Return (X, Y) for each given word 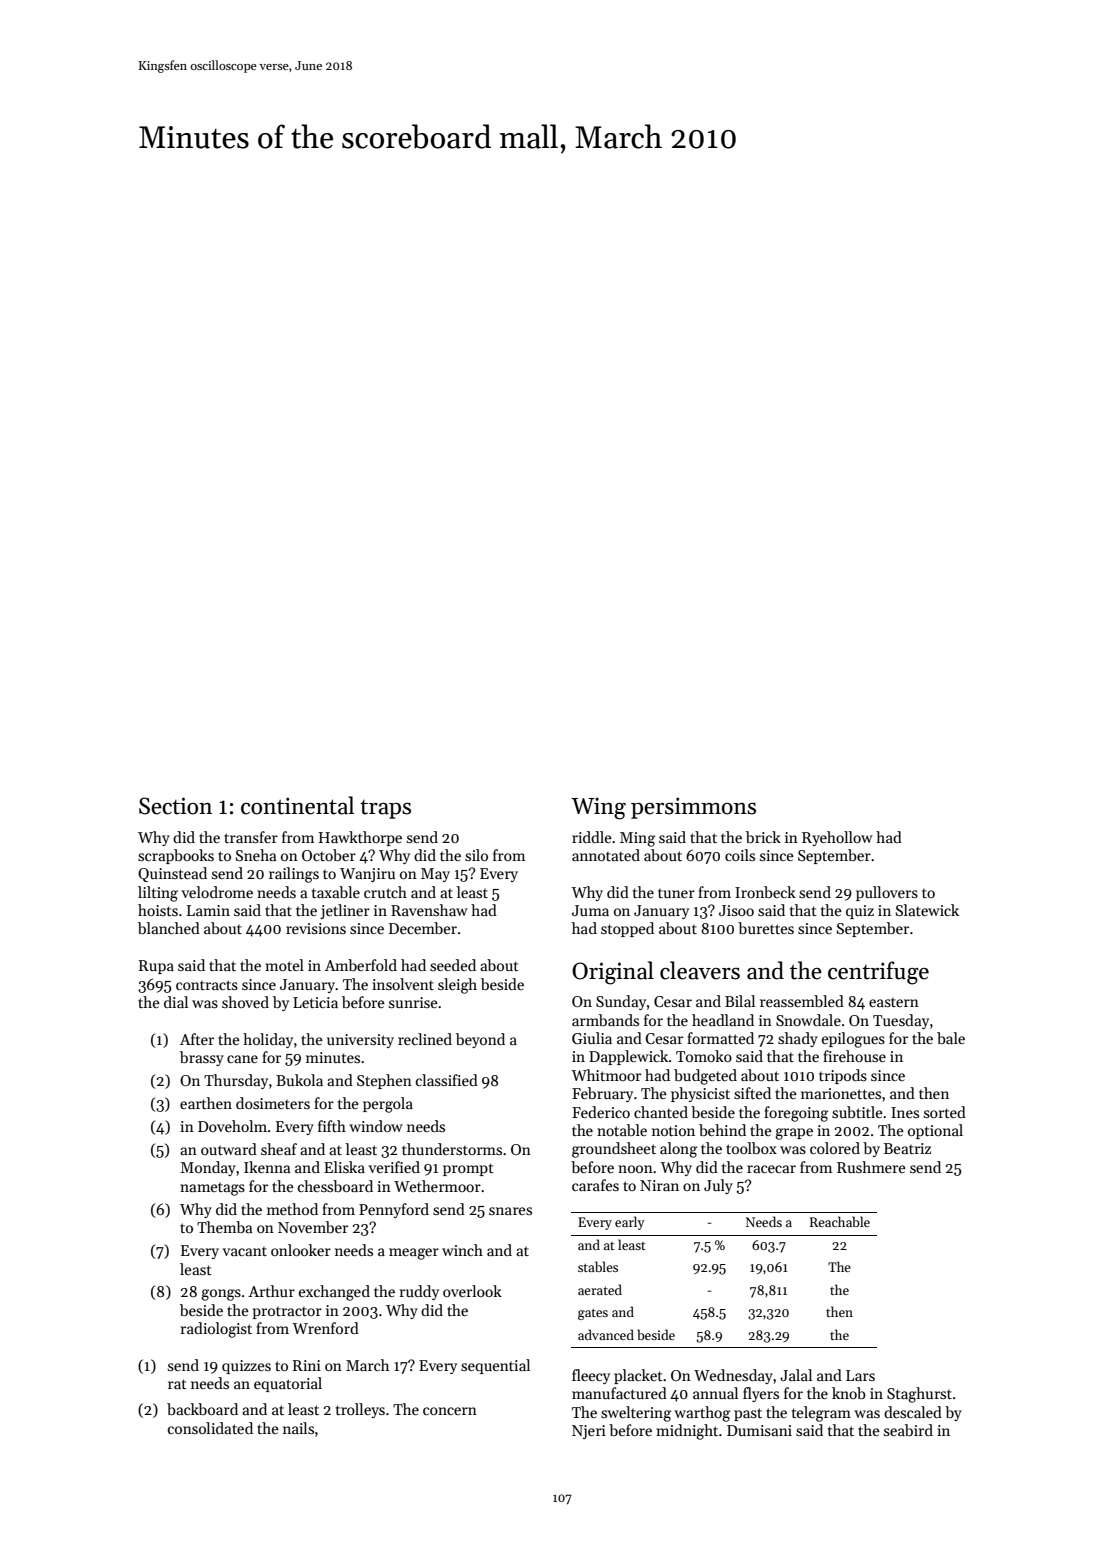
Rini (307, 1365)
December (423, 928)
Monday (208, 1168)
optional (935, 1131)
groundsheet (614, 1150)
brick (763, 837)
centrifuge (878, 973)
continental (297, 805)
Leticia (315, 1002)
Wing (598, 808)
